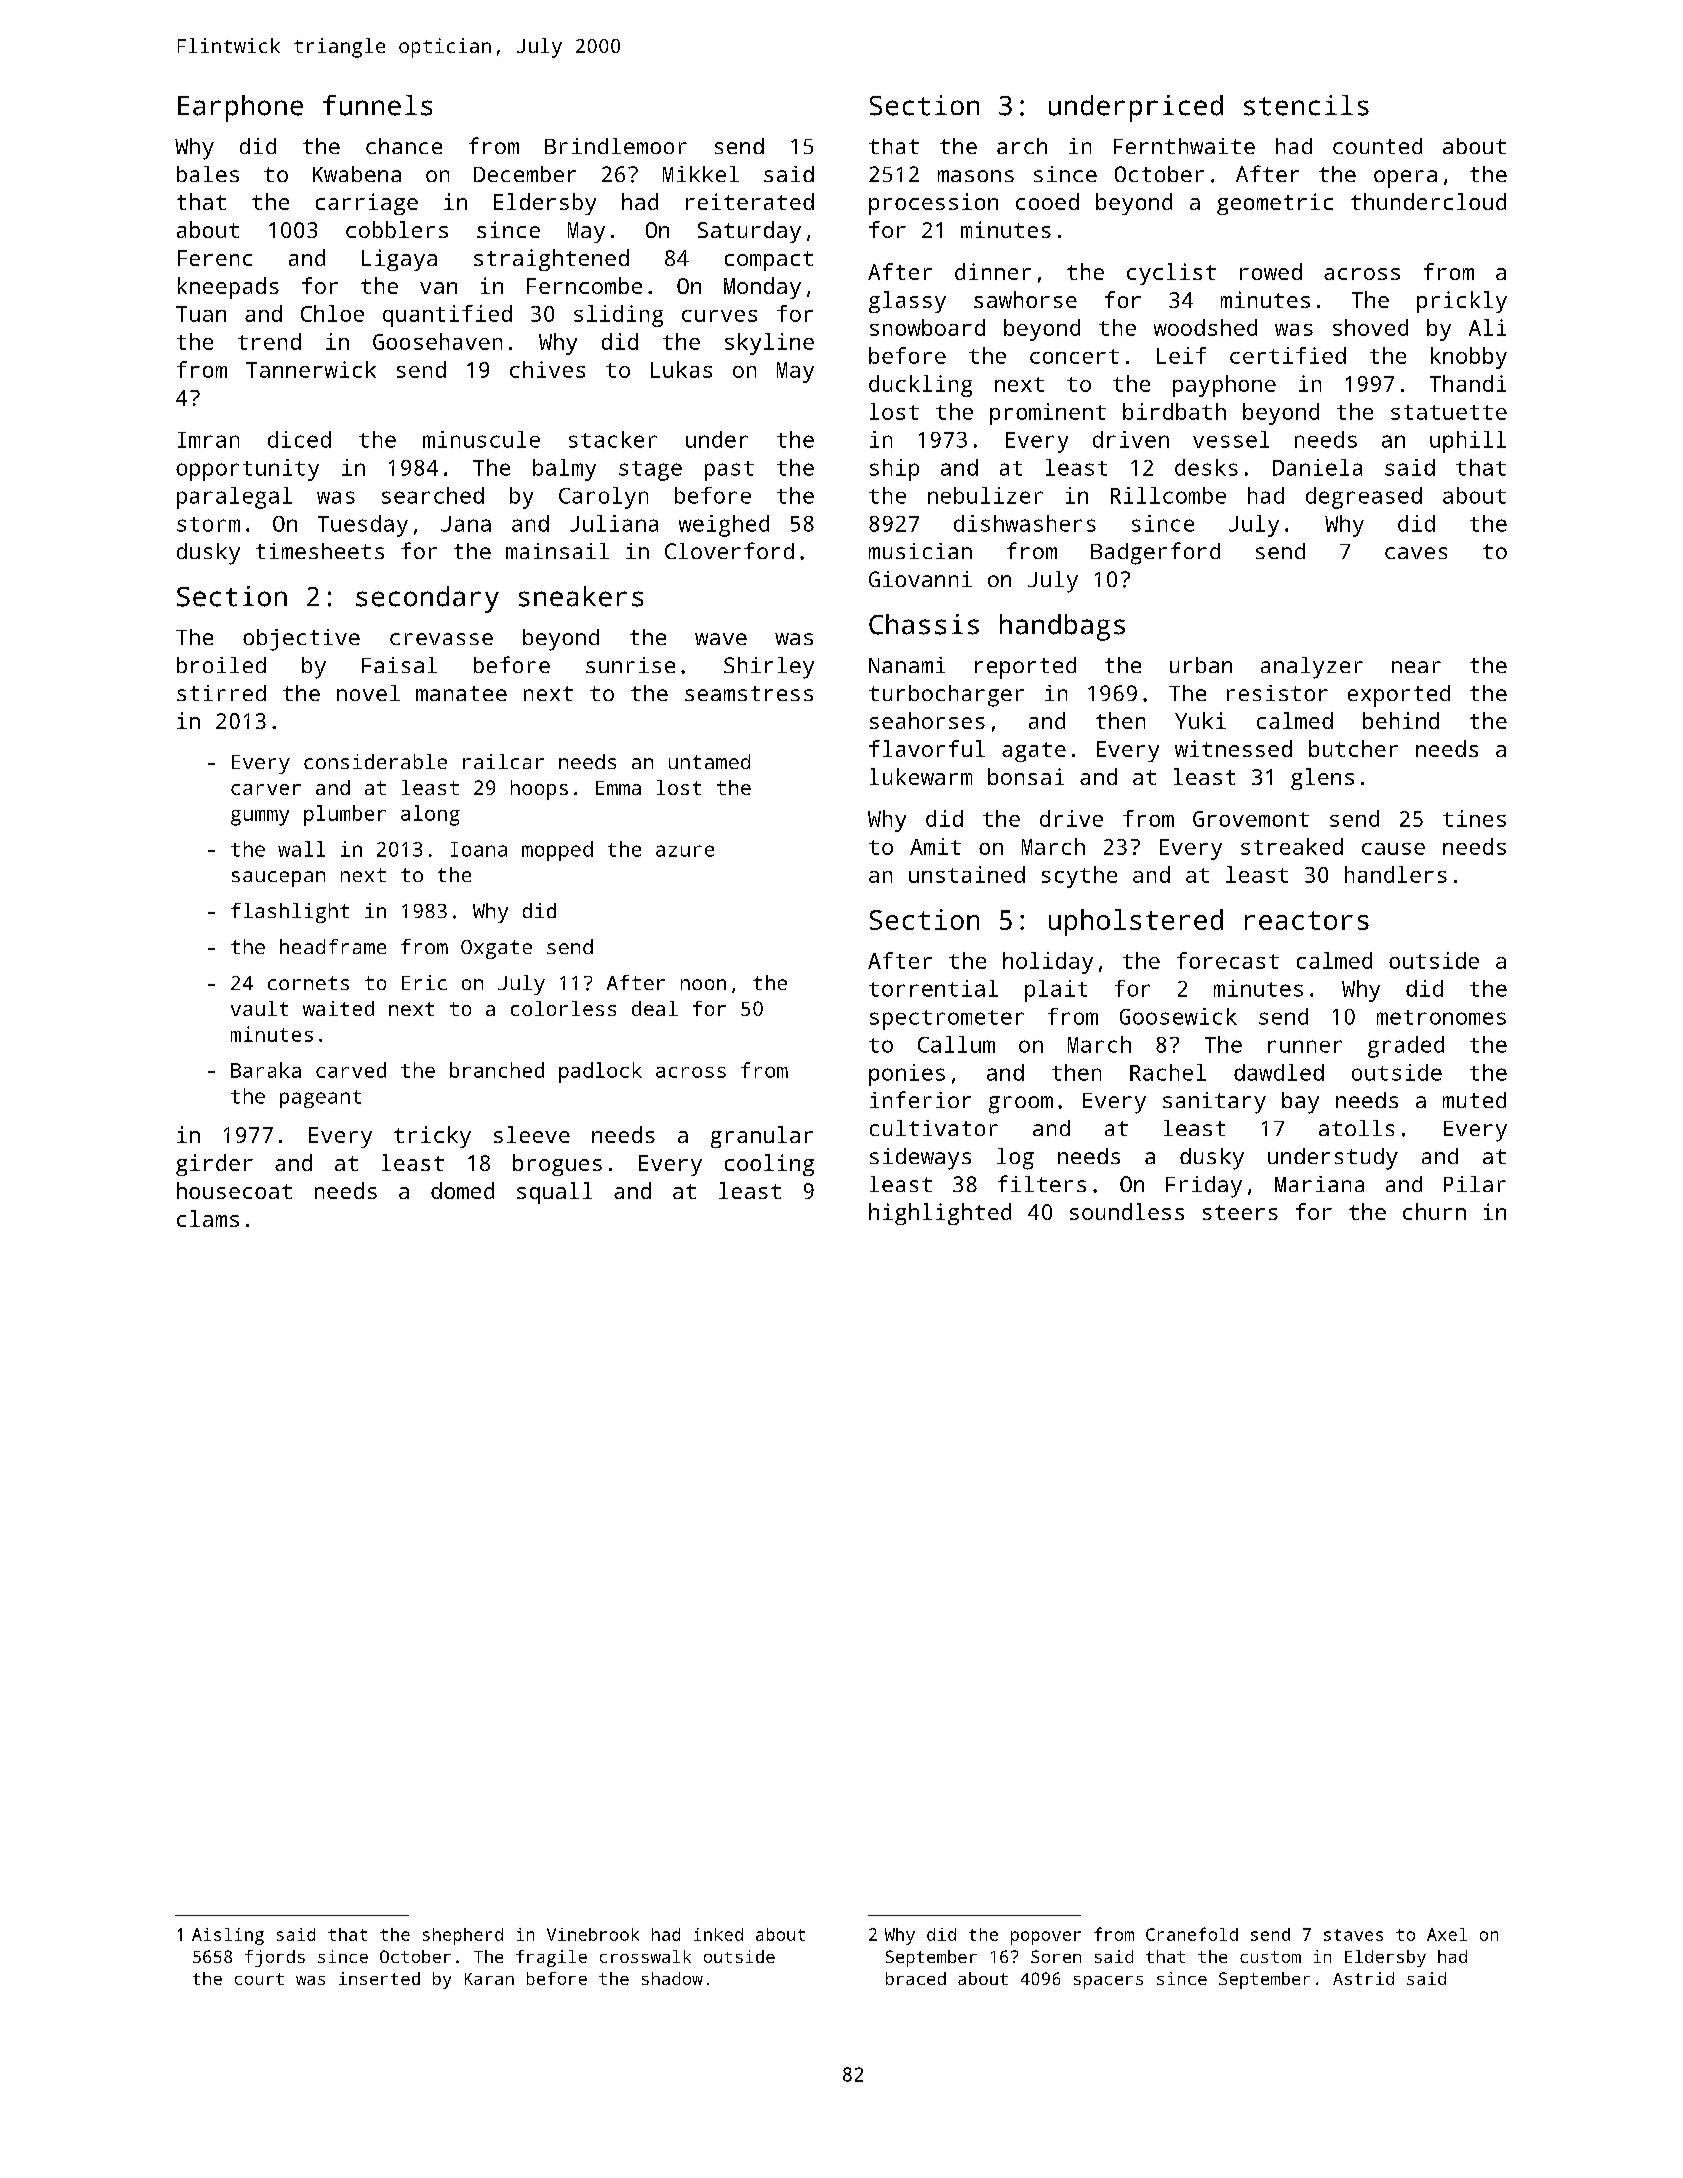 This image has height=2178, width=1683. Describe the element at coordinates (1240, 1212) in the image. I see `steers` at that location.
